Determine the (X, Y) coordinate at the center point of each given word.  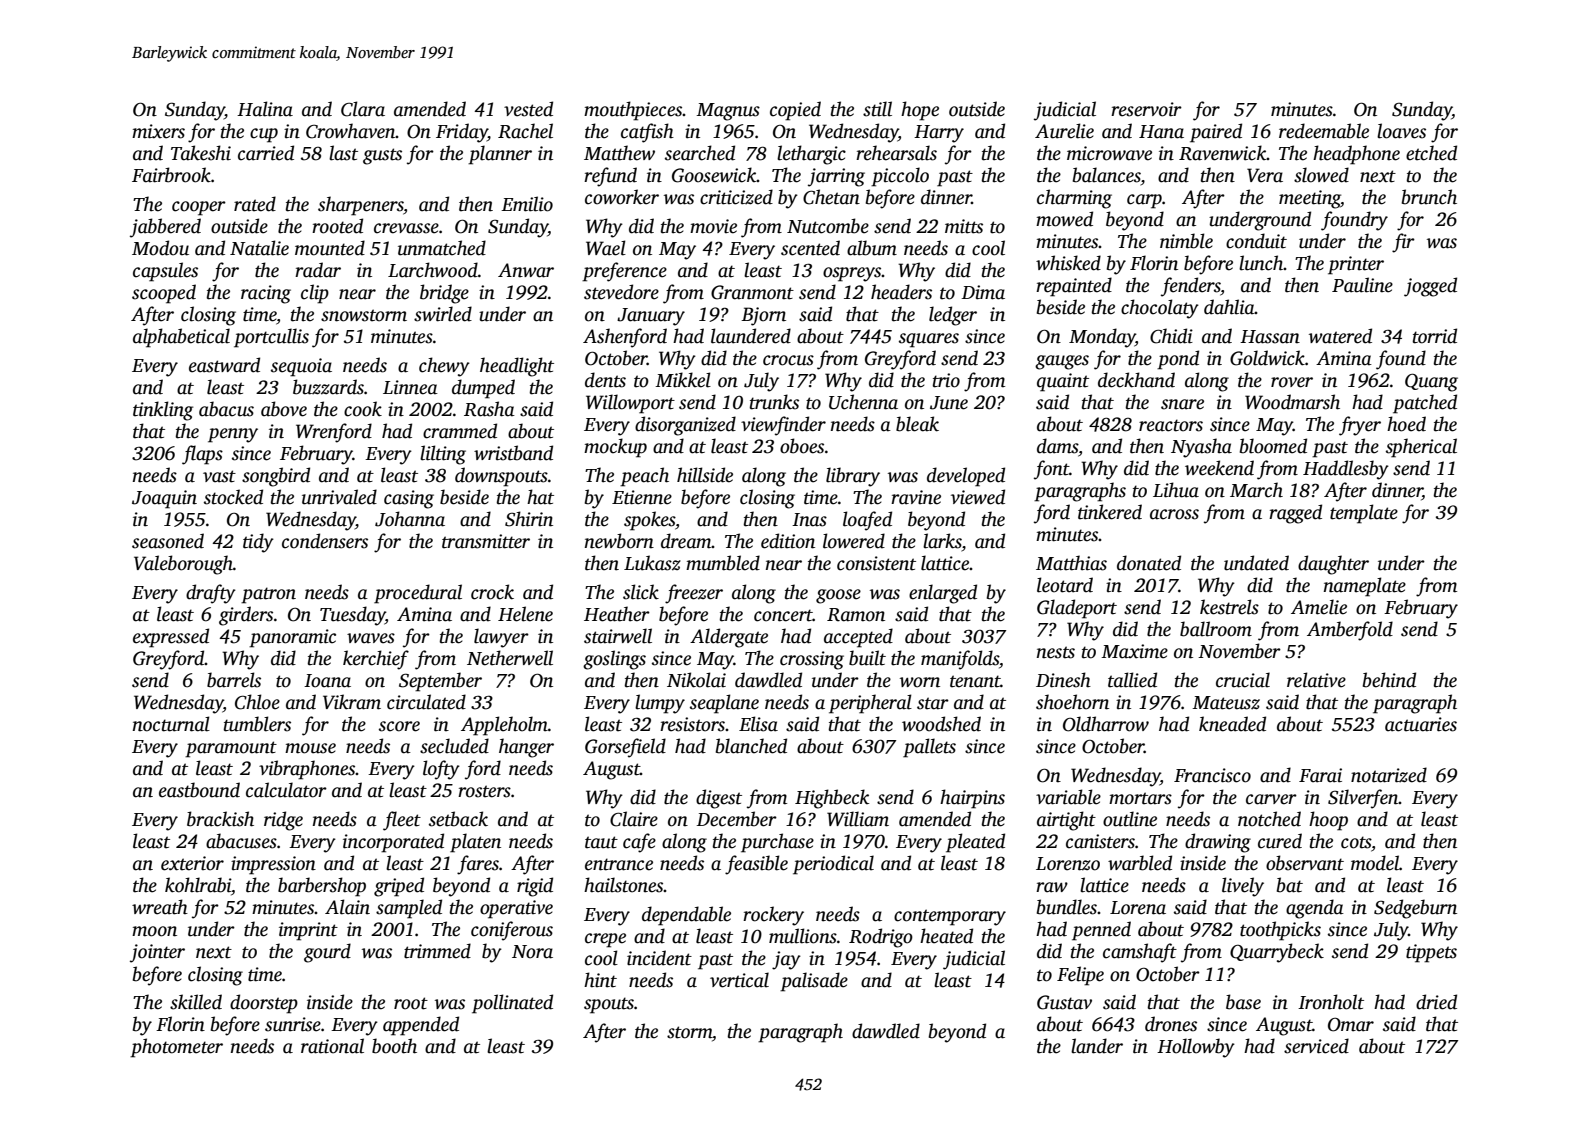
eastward (224, 365)
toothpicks (1280, 931)
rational (332, 1046)
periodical (833, 865)
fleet (402, 821)
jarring (836, 177)
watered (1340, 336)
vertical (739, 980)
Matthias (1071, 563)
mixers (158, 131)
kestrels (1229, 607)
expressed (171, 638)
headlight (517, 367)
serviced (1316, 1046)
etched (1431, 153)
